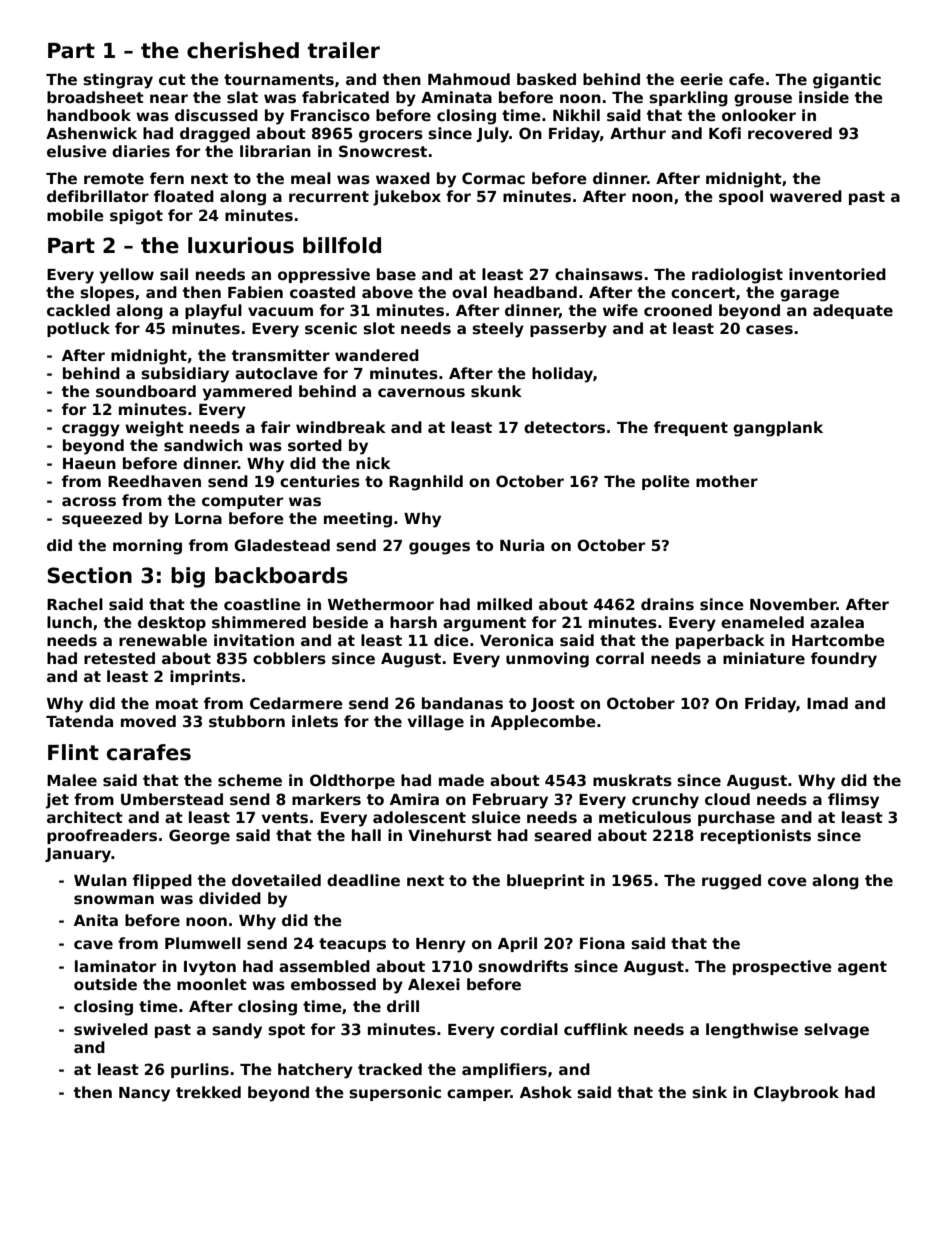 This page has width=952, height=1233. I want to click on lunch, so click(69, 622).
